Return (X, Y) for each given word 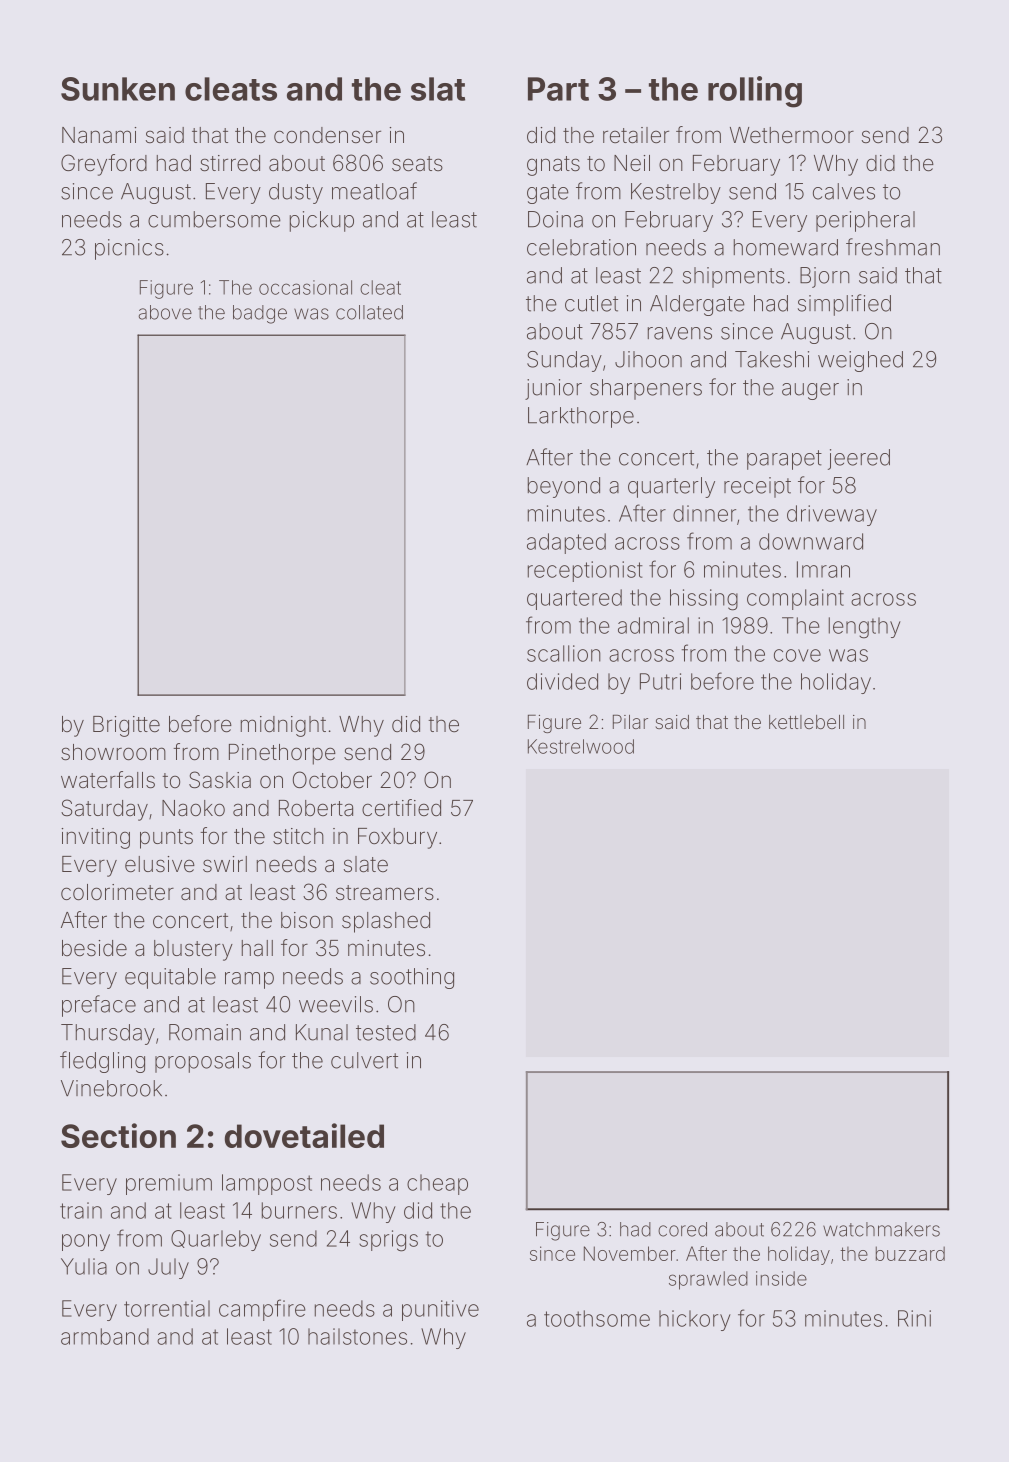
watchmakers (881, 1229)
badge (260, 314)
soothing (412, 978)
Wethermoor (792, 135)
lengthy (865, 628)
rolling (755, 92)
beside (94, 948)
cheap (437, 1184)
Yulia (84, 1266)
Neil (632, 163)
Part (558, 89)
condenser (327, 135)
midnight (283, 726)
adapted (566, 543)
